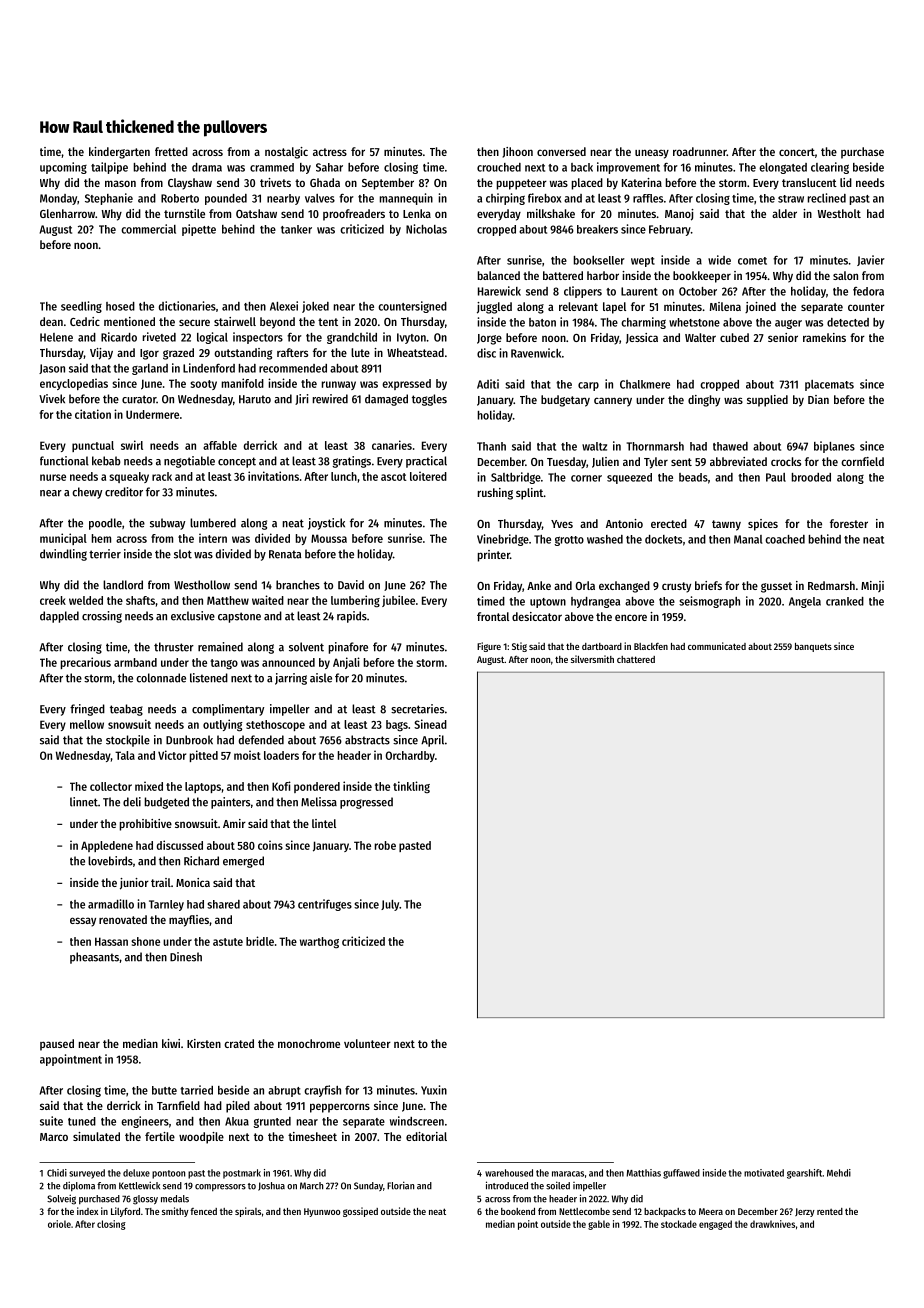 This page has height=1308, width=924. I want to click on communicated, so click(717, 646).
